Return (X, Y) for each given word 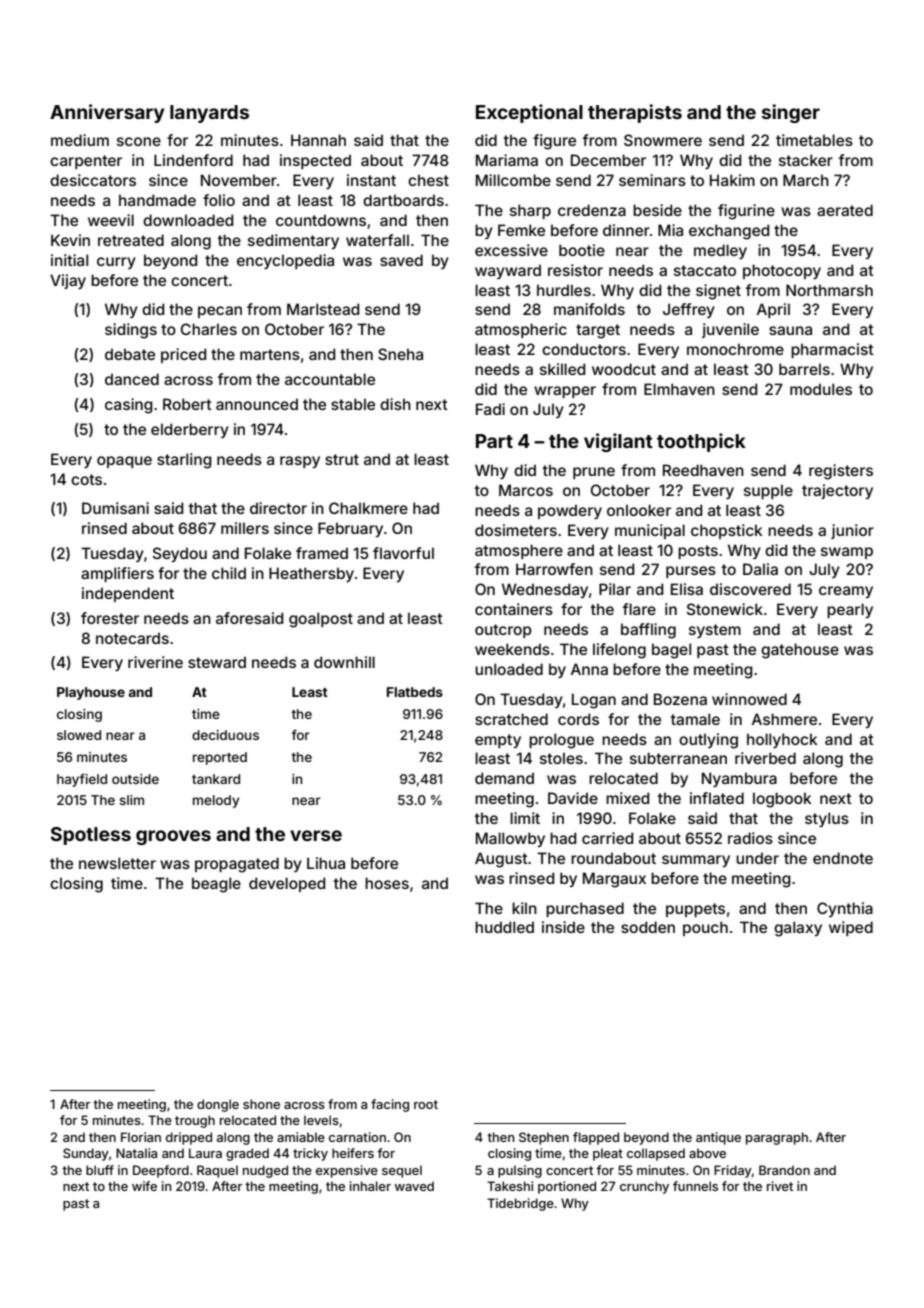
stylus (827, 819)
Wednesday (545, 590)
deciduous (225, 735)
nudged (265, 1171)
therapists (635, 113)
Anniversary (107, 113)
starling (184, 461)
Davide (573, 798)
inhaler (370, 1186)
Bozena (680, 699)
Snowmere (663, 140)
